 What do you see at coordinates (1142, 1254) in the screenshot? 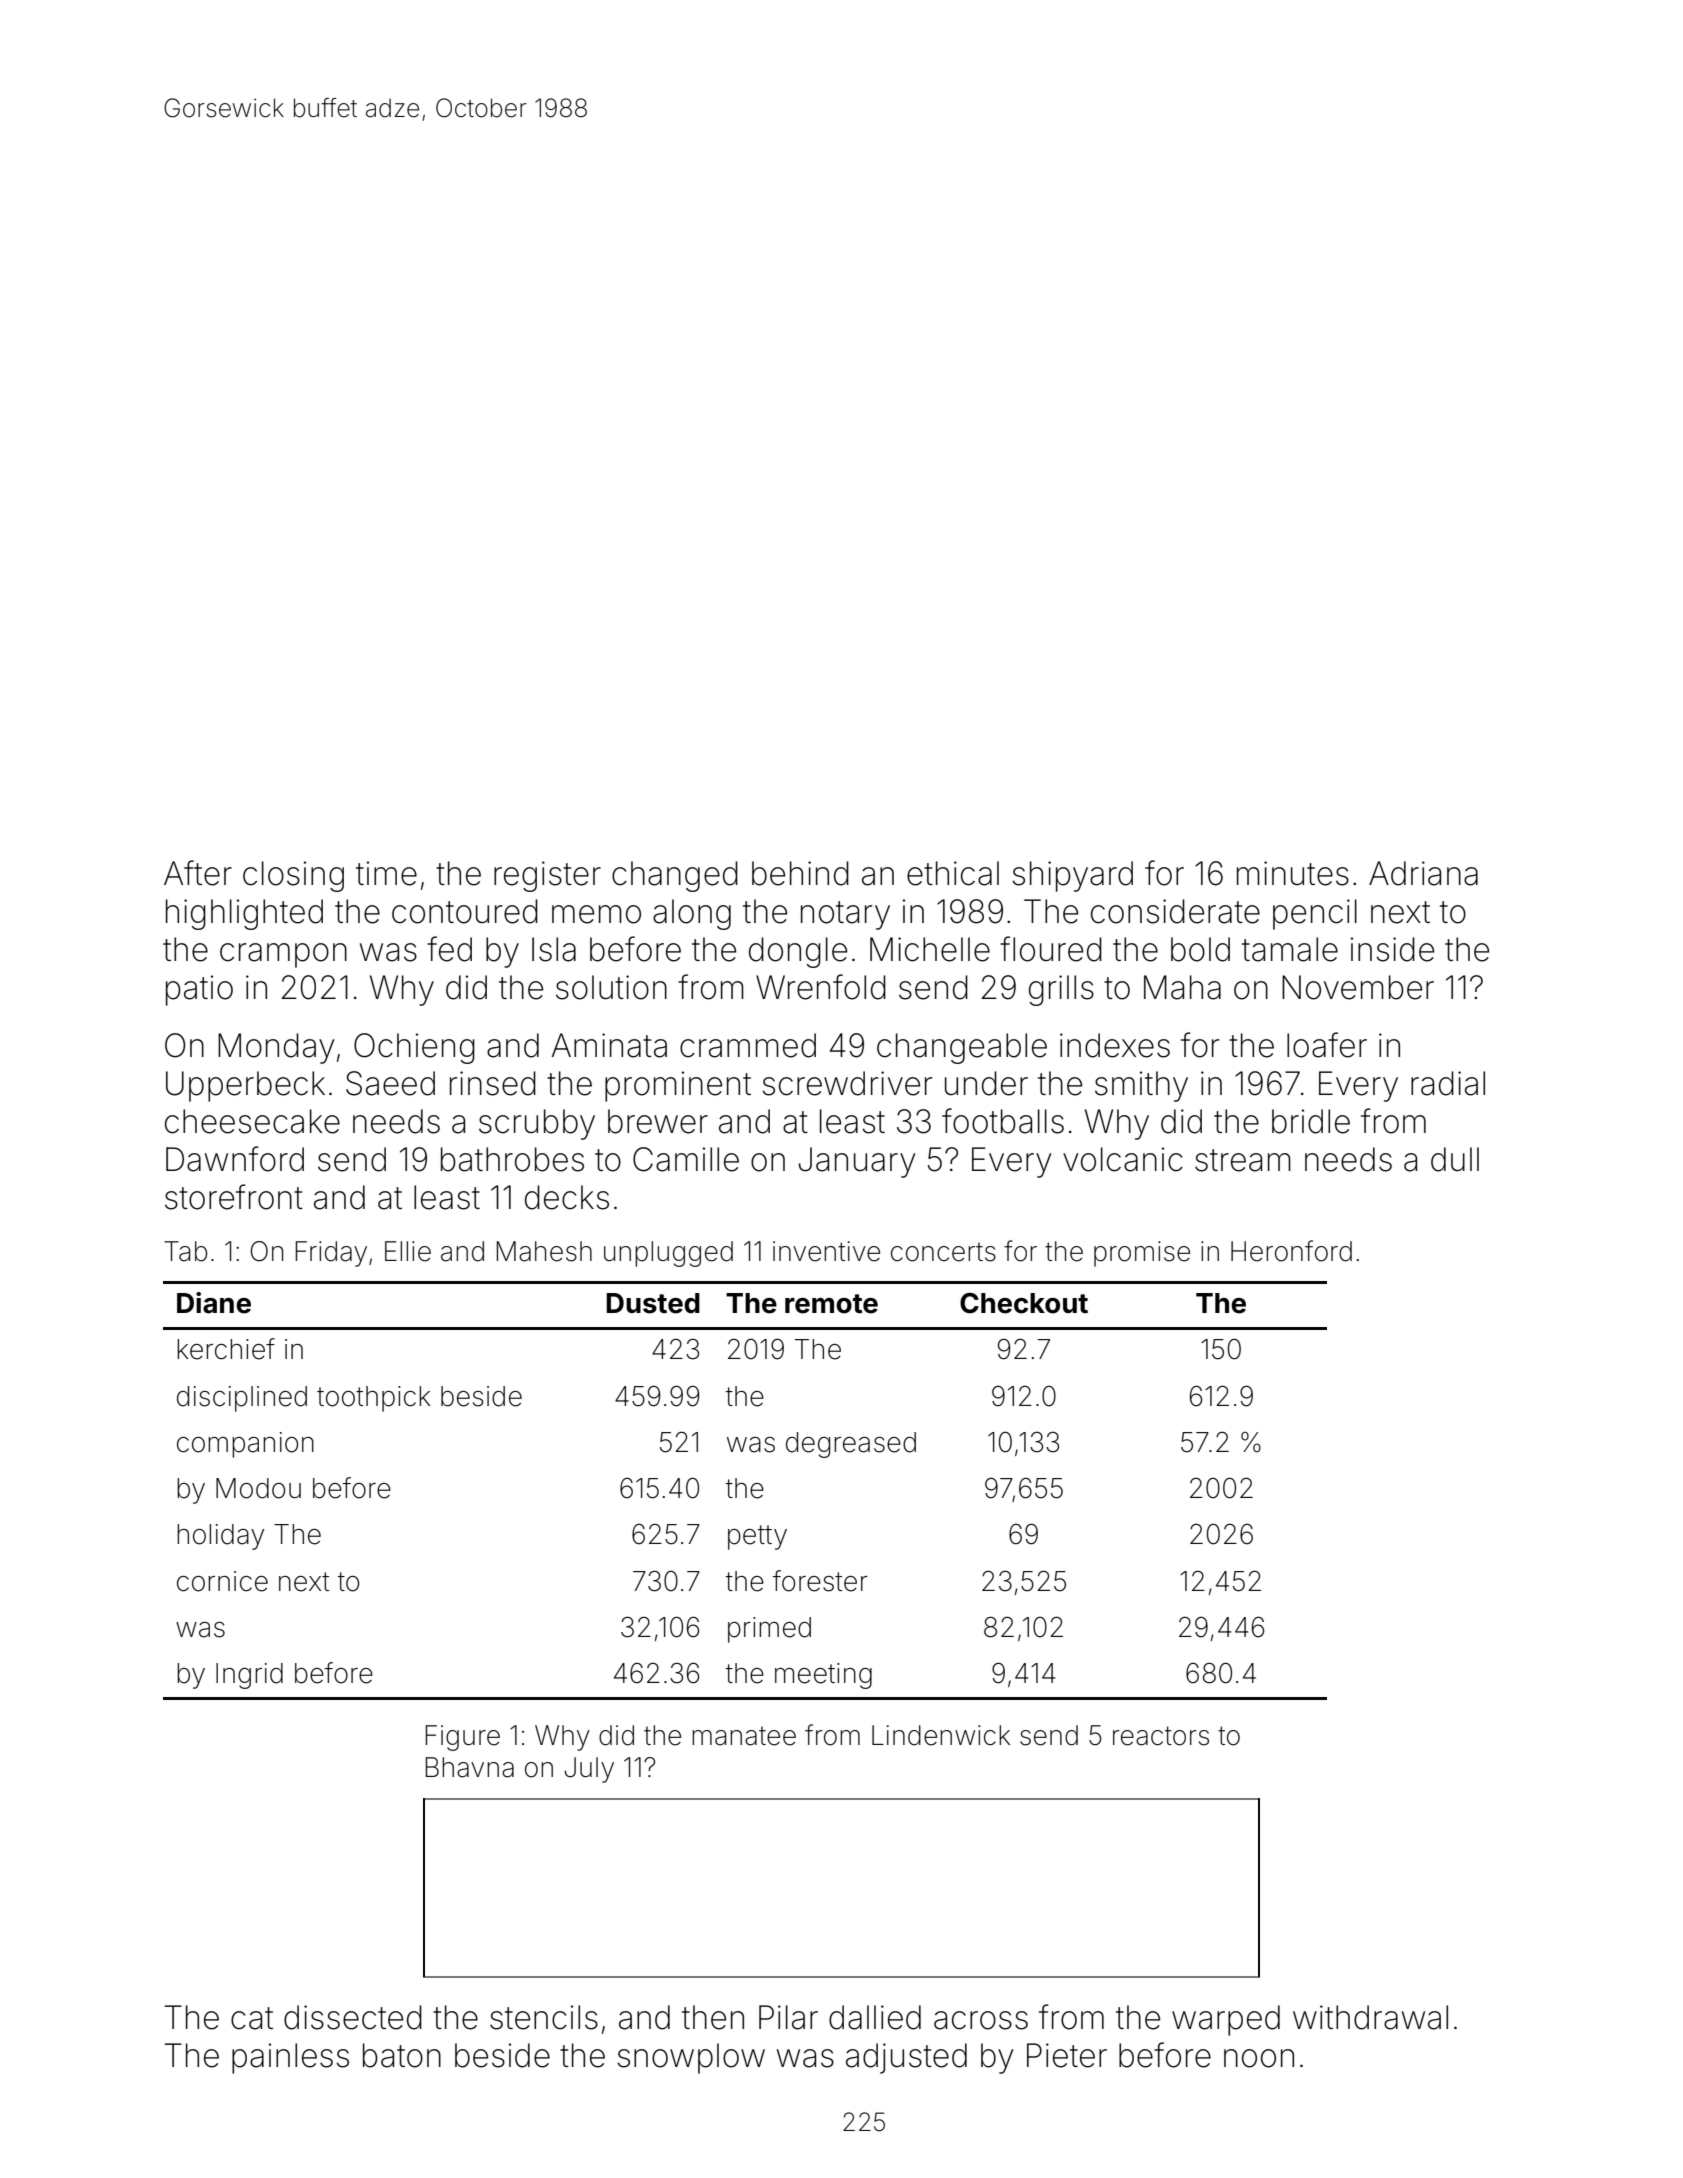
I see `promise` at bounding box center [1142, 1254].
